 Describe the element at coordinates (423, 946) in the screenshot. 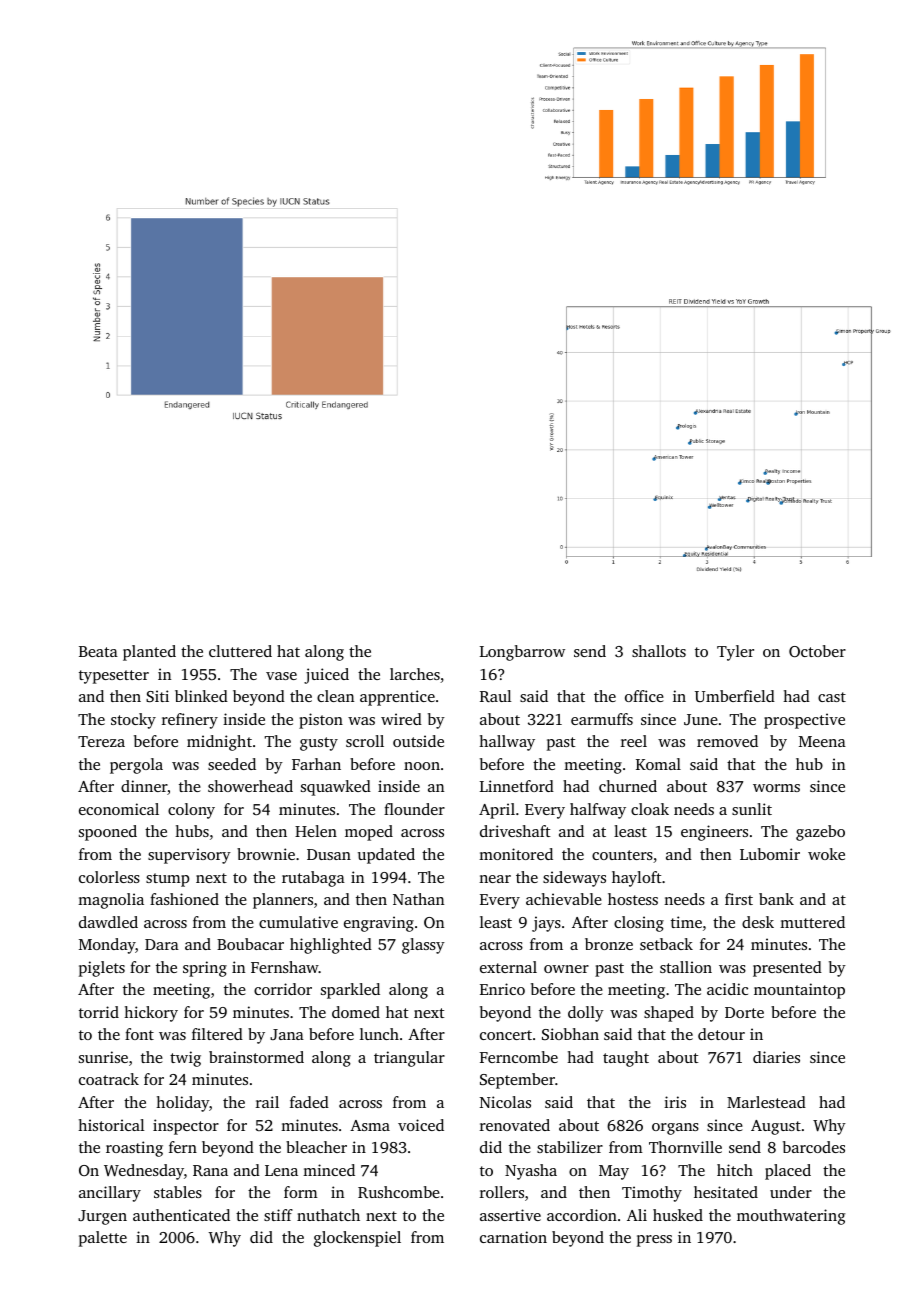

I see `glassy` at that location.
